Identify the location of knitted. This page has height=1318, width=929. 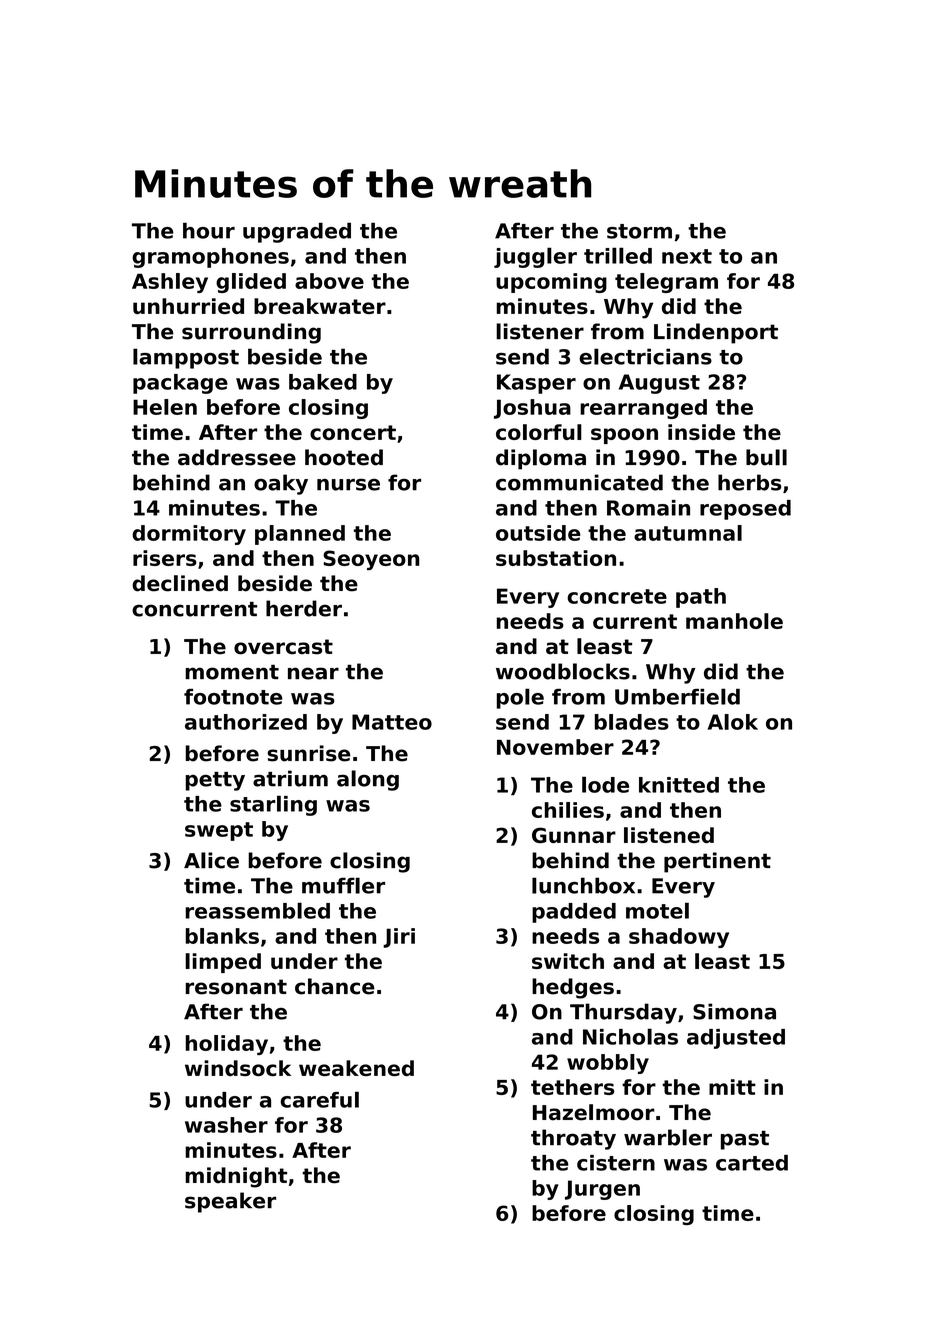
(679, 785).
